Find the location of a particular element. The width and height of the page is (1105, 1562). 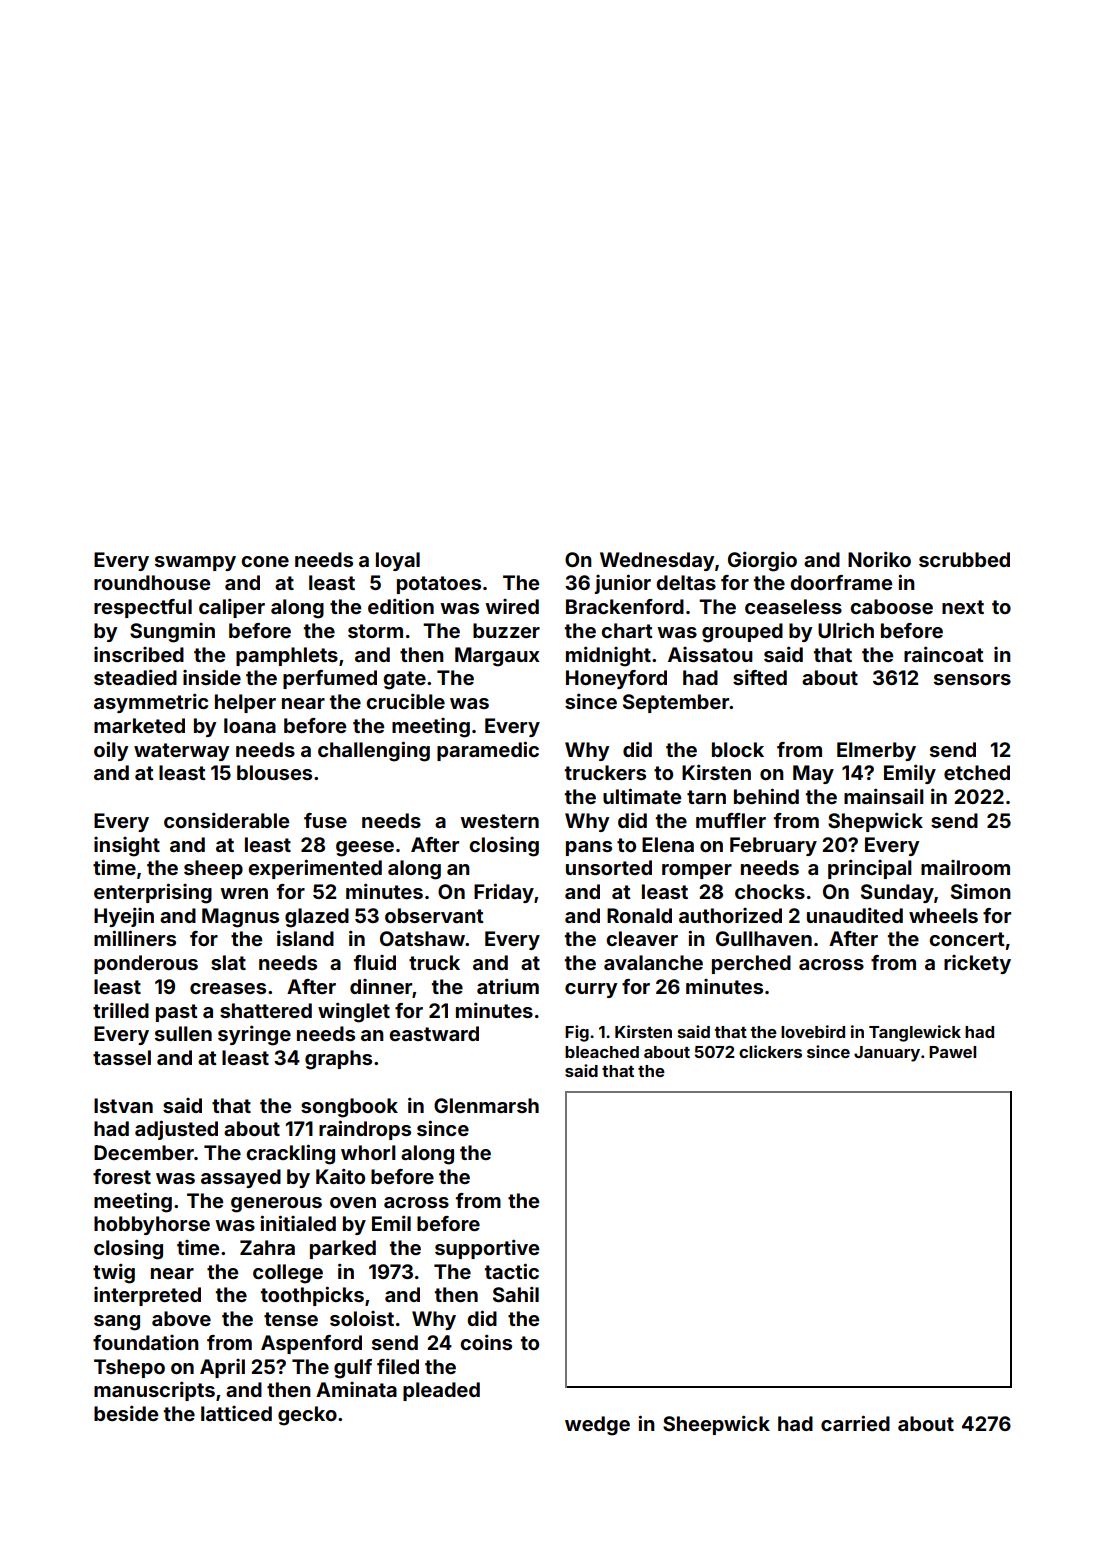

Kaito is located at coordinates (340, 1176).
